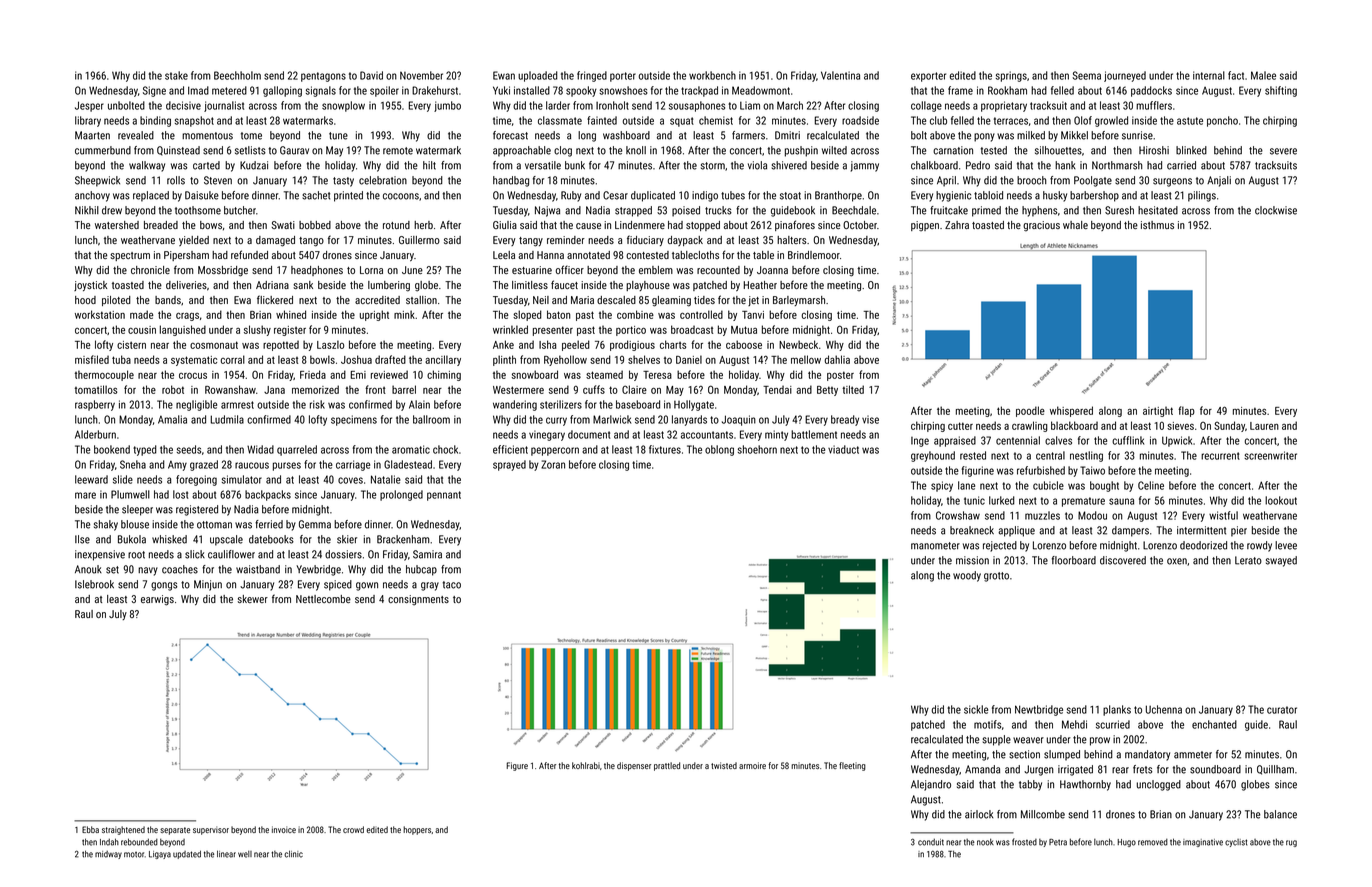  What do you see at coordinates (1011, 76) in the page?
I see `springs` at bounding box center [1011, 76].
